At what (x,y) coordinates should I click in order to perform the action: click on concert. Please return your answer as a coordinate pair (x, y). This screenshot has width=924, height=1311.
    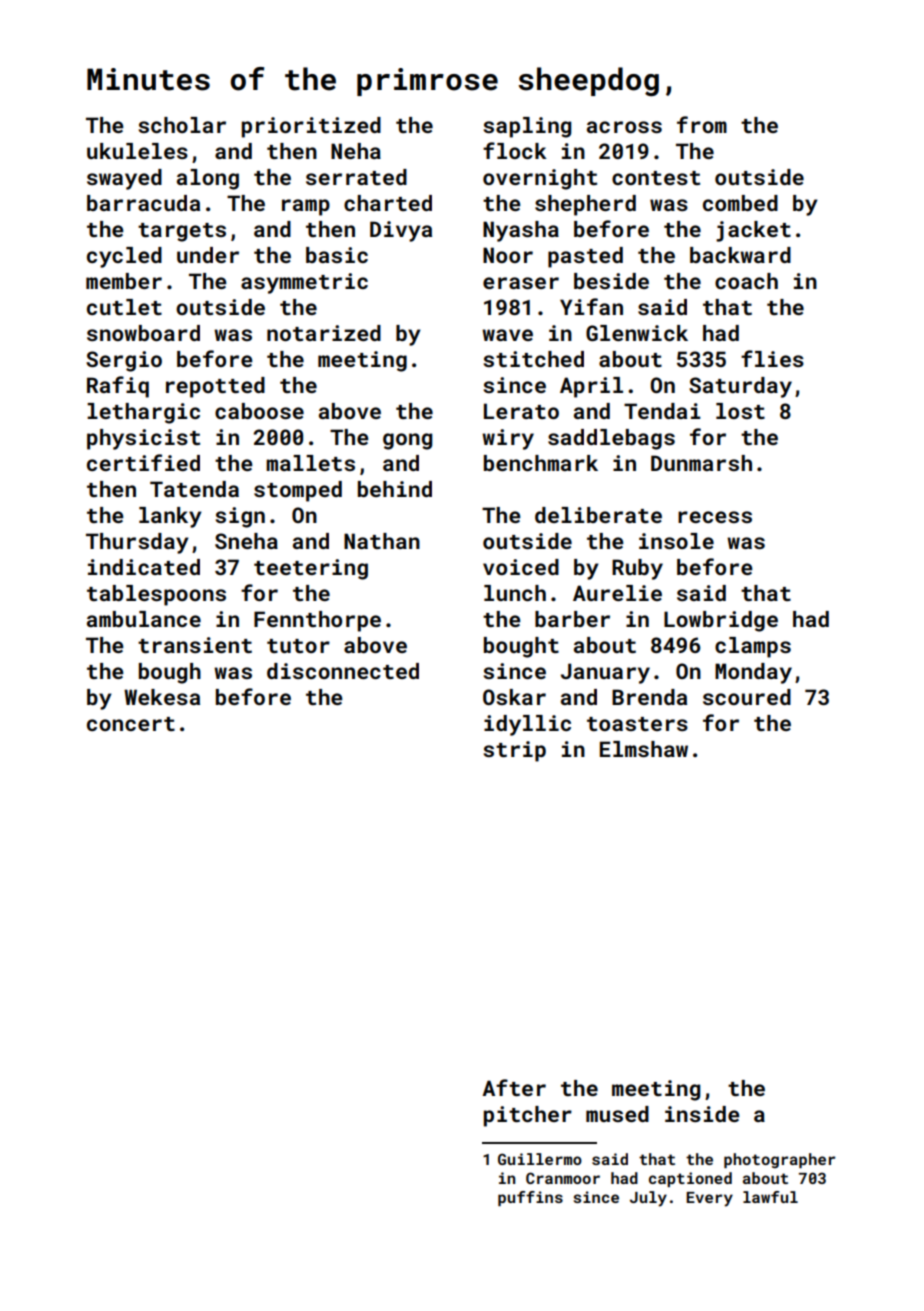
    Looking at the image, I should click on (131, 724).
